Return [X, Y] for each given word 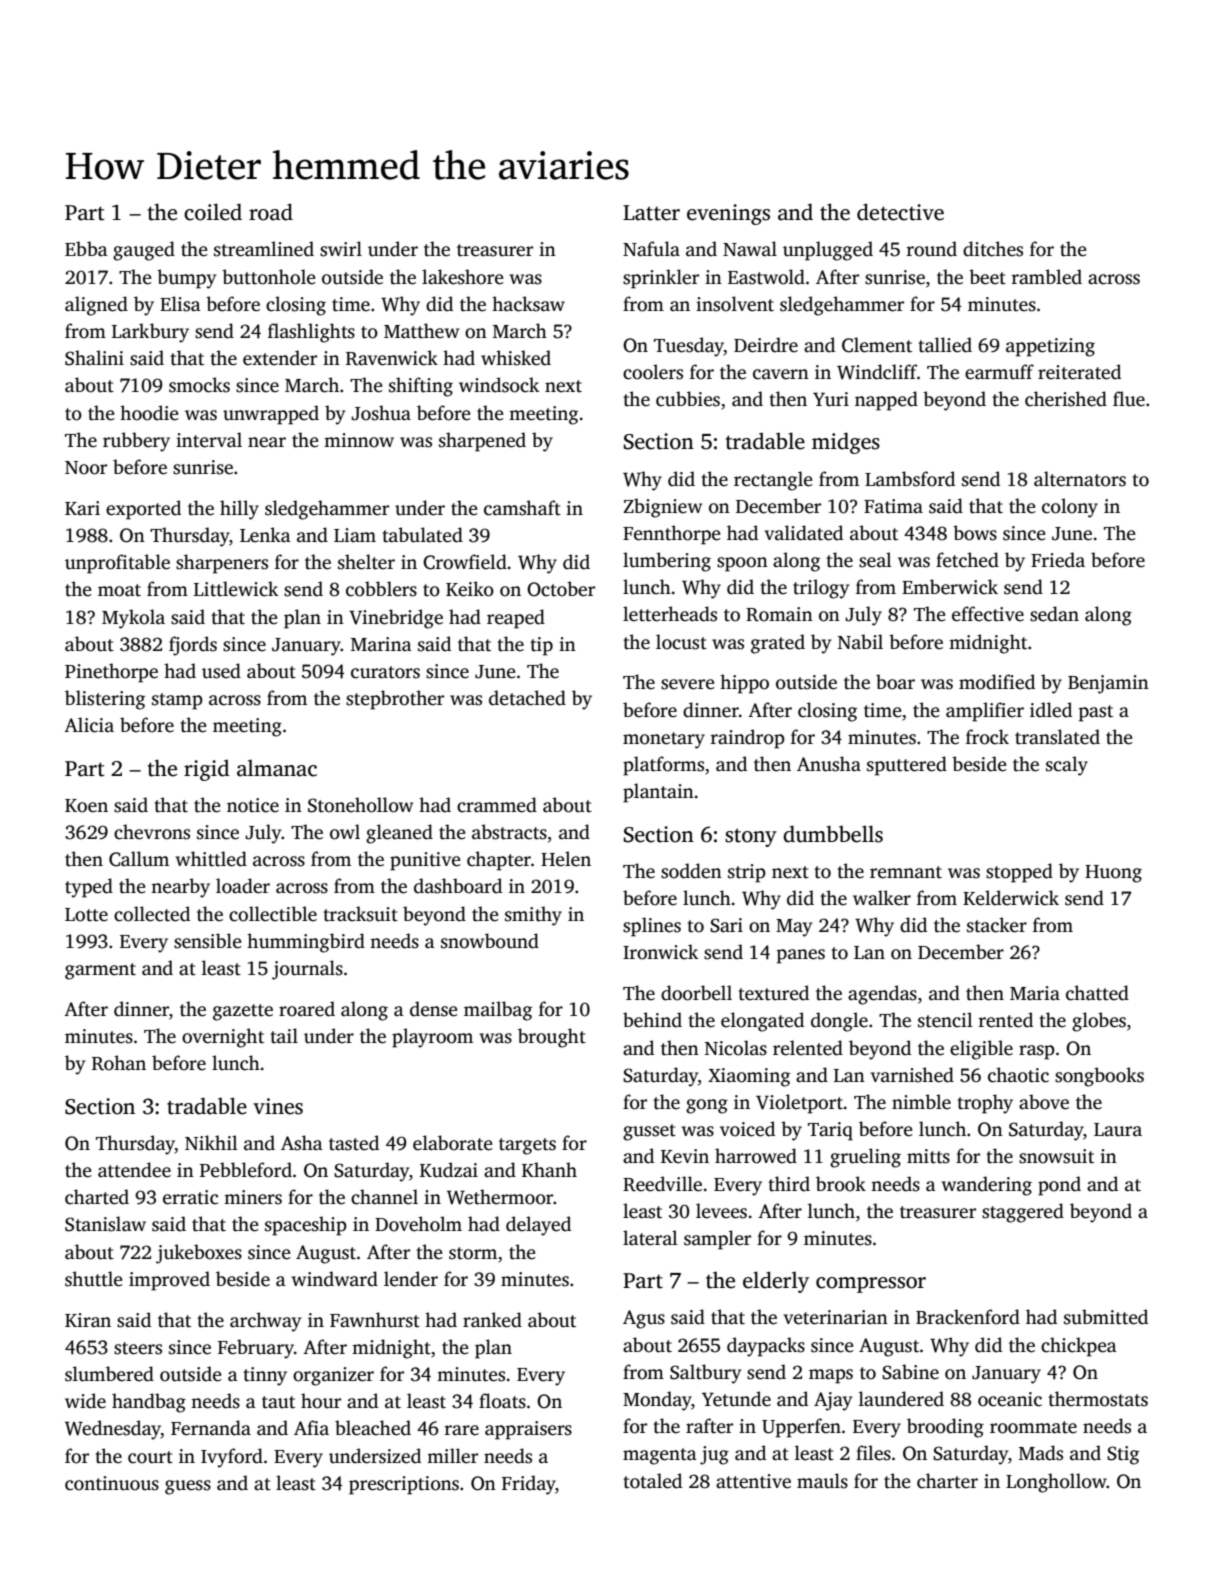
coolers [653, 372]
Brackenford [968, 1317]
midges [846, 443]
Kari [82, 508]
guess [188, 1487]
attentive [753, 1481]
